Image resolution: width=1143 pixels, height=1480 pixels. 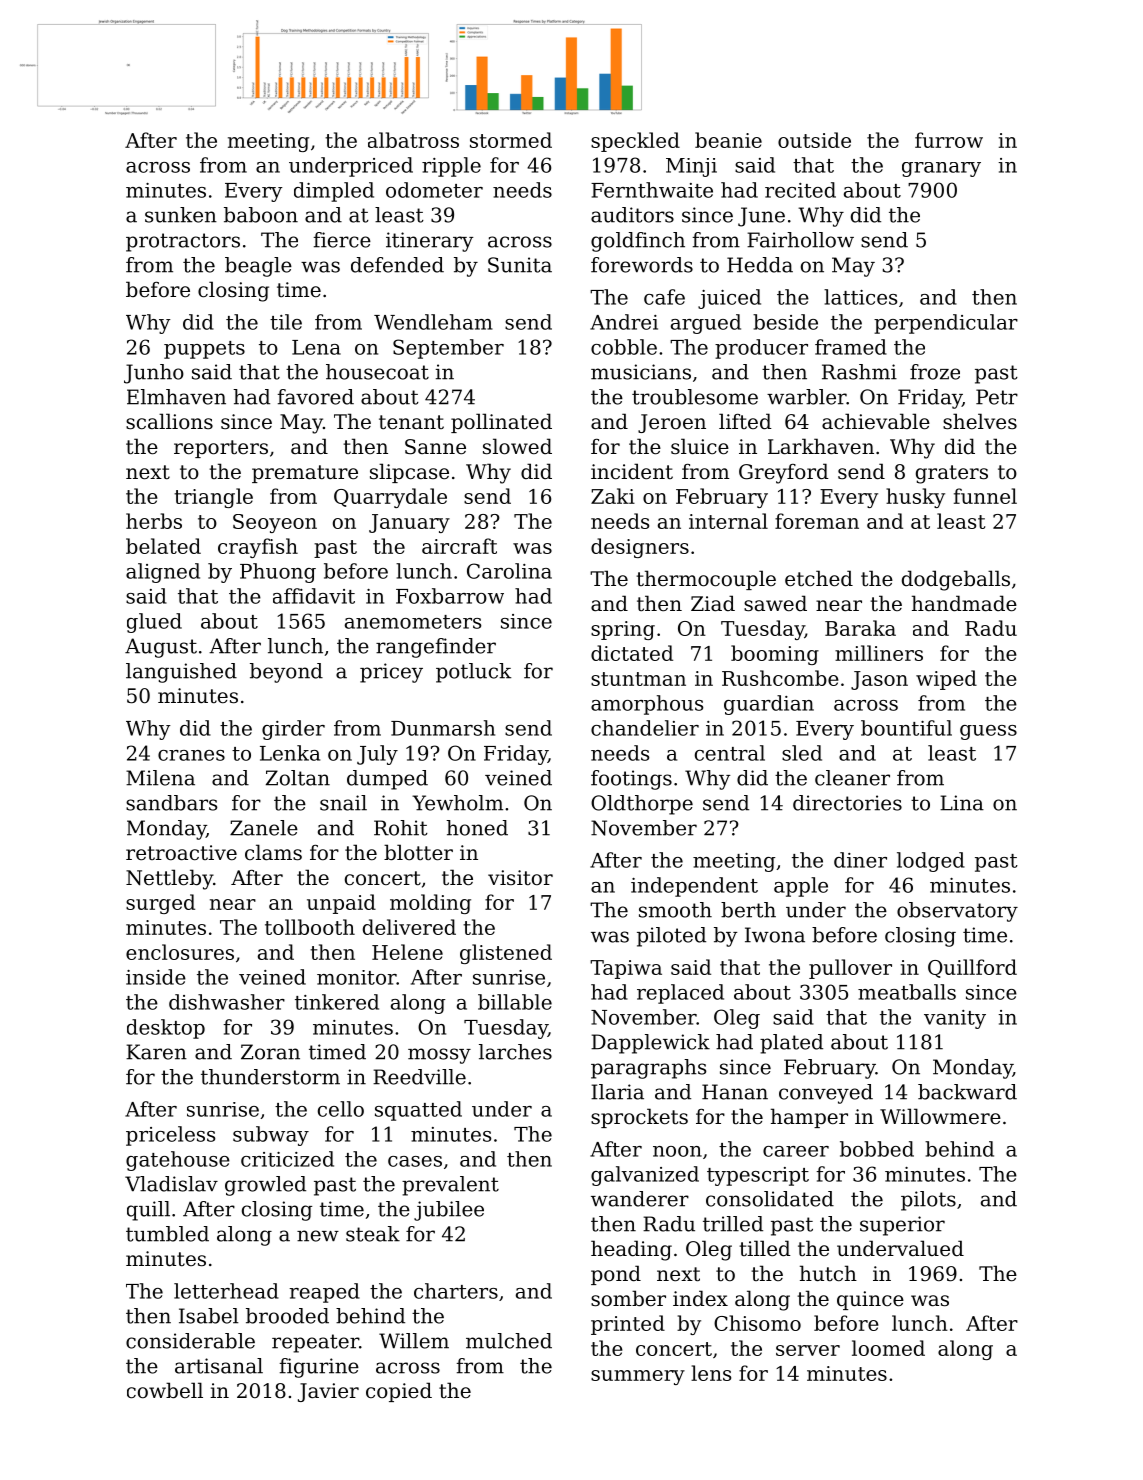 What do you see at coordinates (413, 140) in the image?
I see `albatross` at bounding box center [413, 140].
